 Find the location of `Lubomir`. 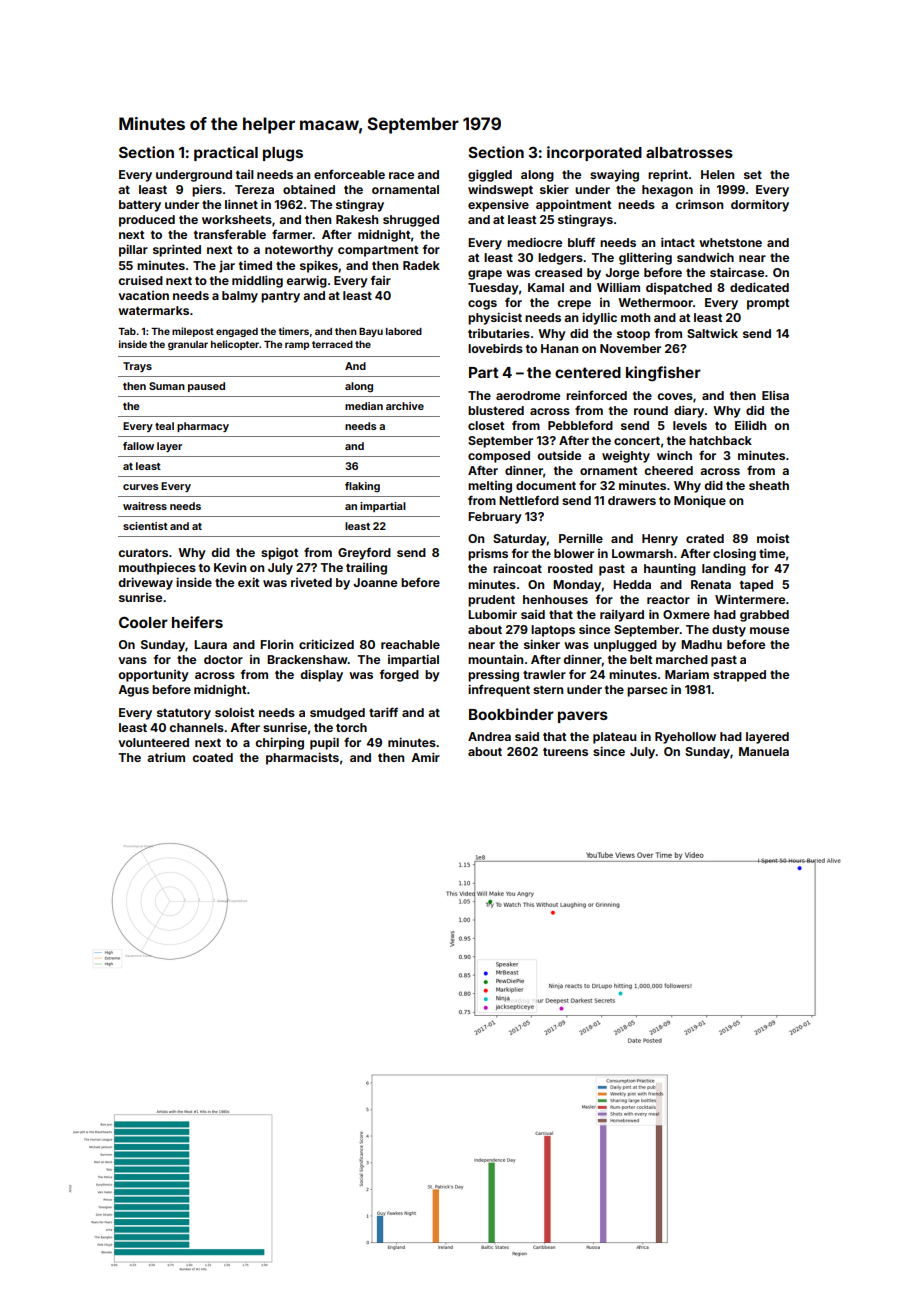

Lubomir is located at coordinates (492, 614).
